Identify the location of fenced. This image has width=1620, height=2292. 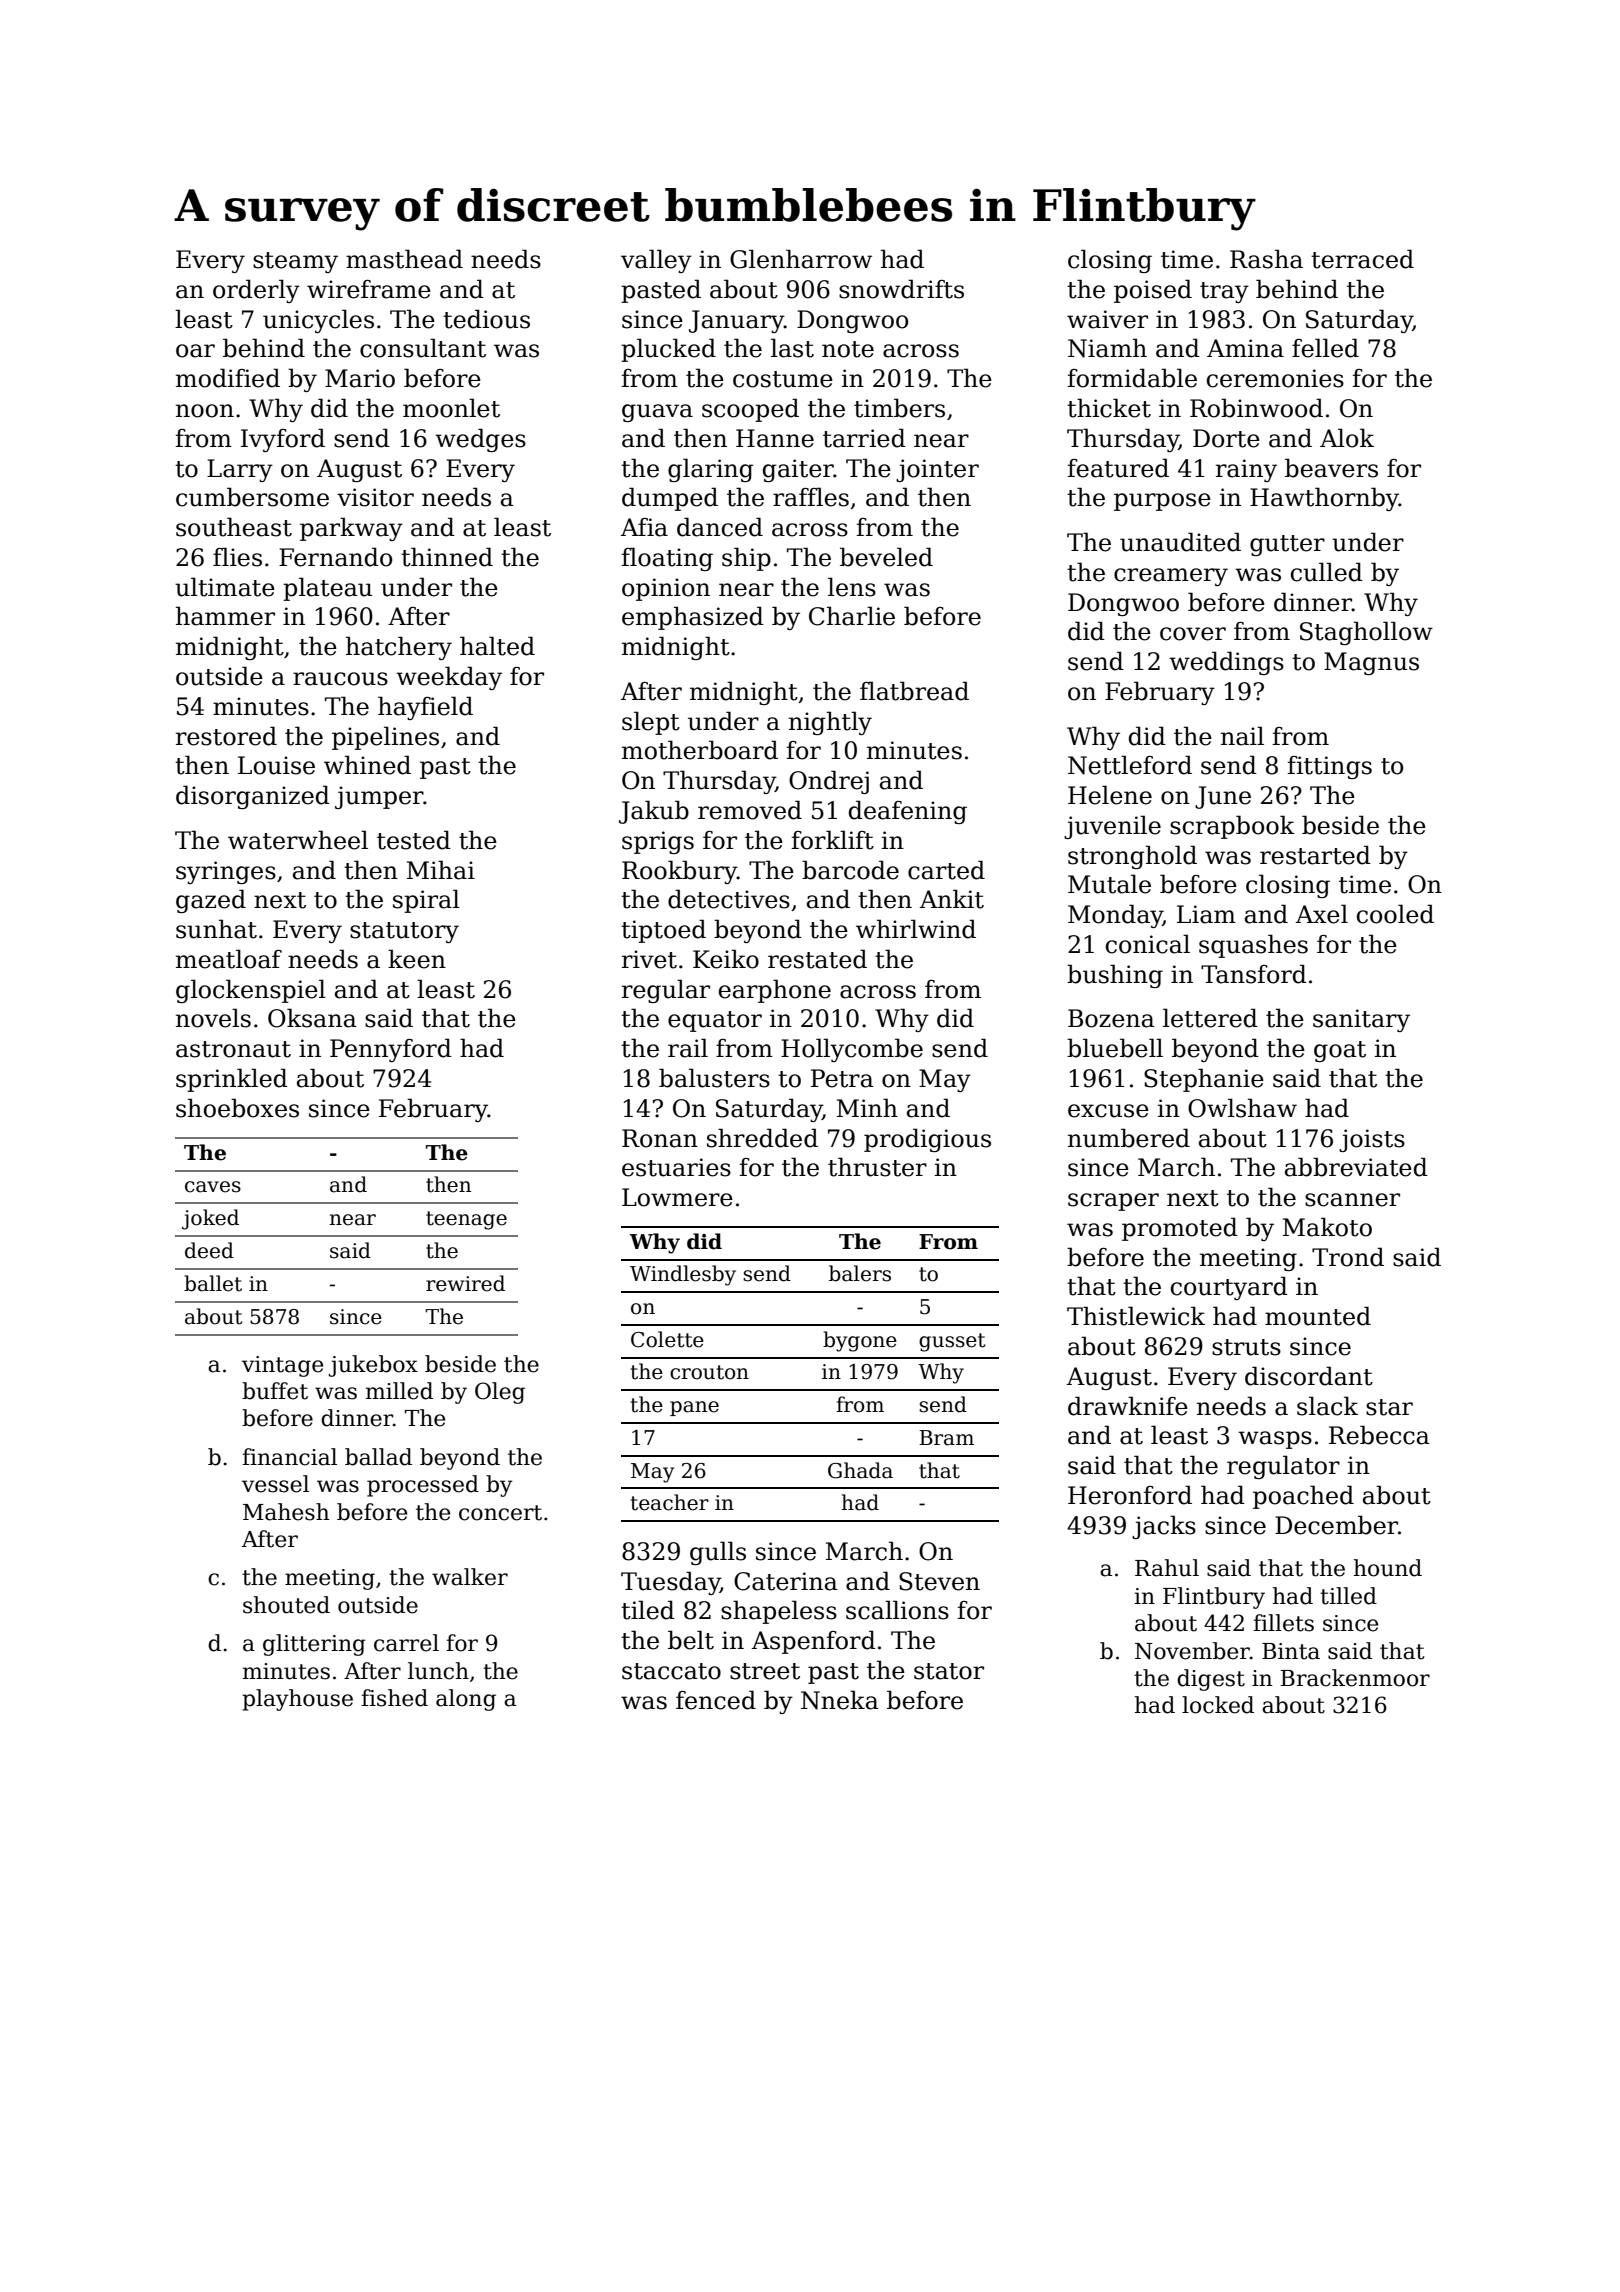
(716, 1700).
